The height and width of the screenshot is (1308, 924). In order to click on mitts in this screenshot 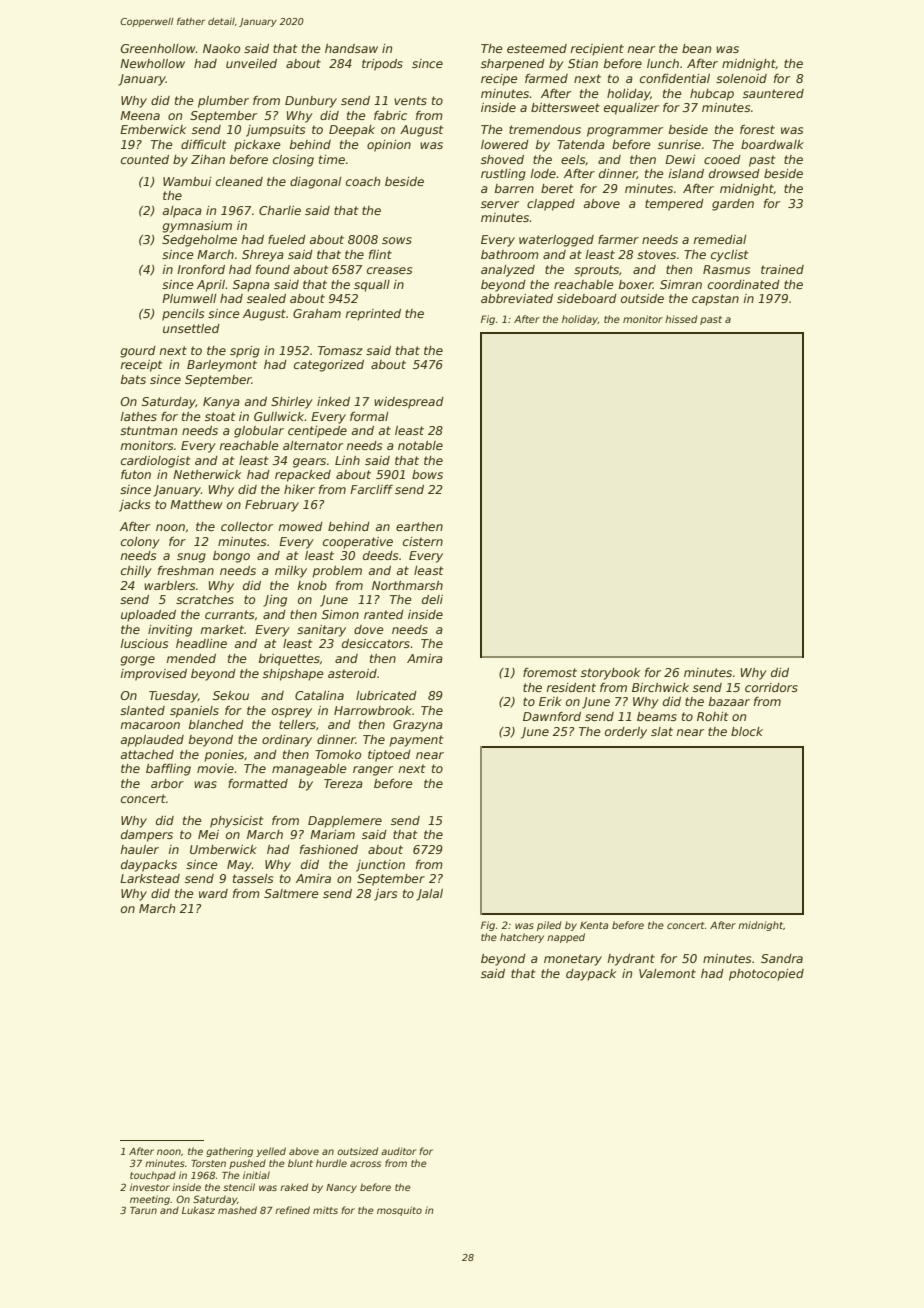, I will do `click(325, 1210)`.
